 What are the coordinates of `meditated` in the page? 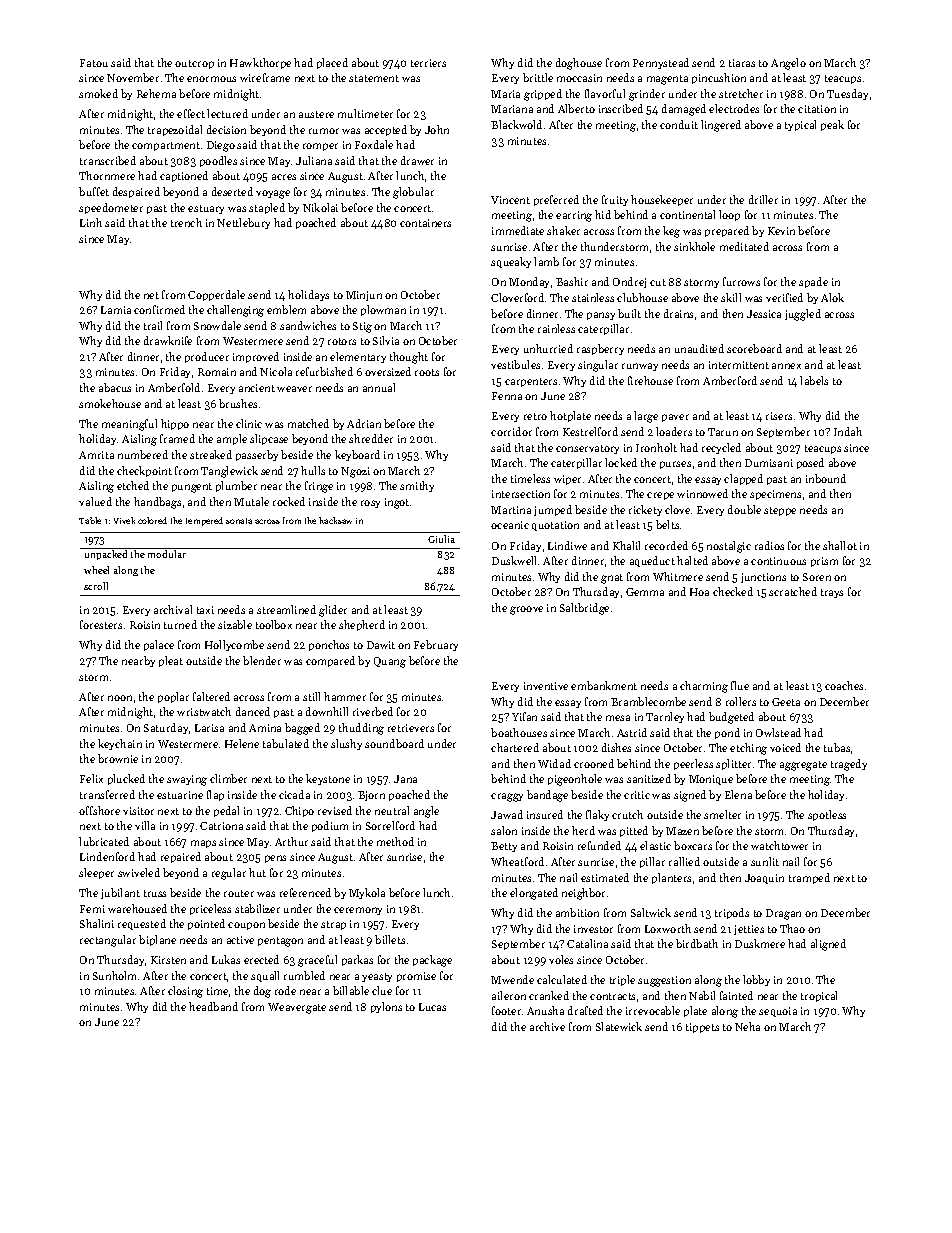 It's located at (744, 246).
